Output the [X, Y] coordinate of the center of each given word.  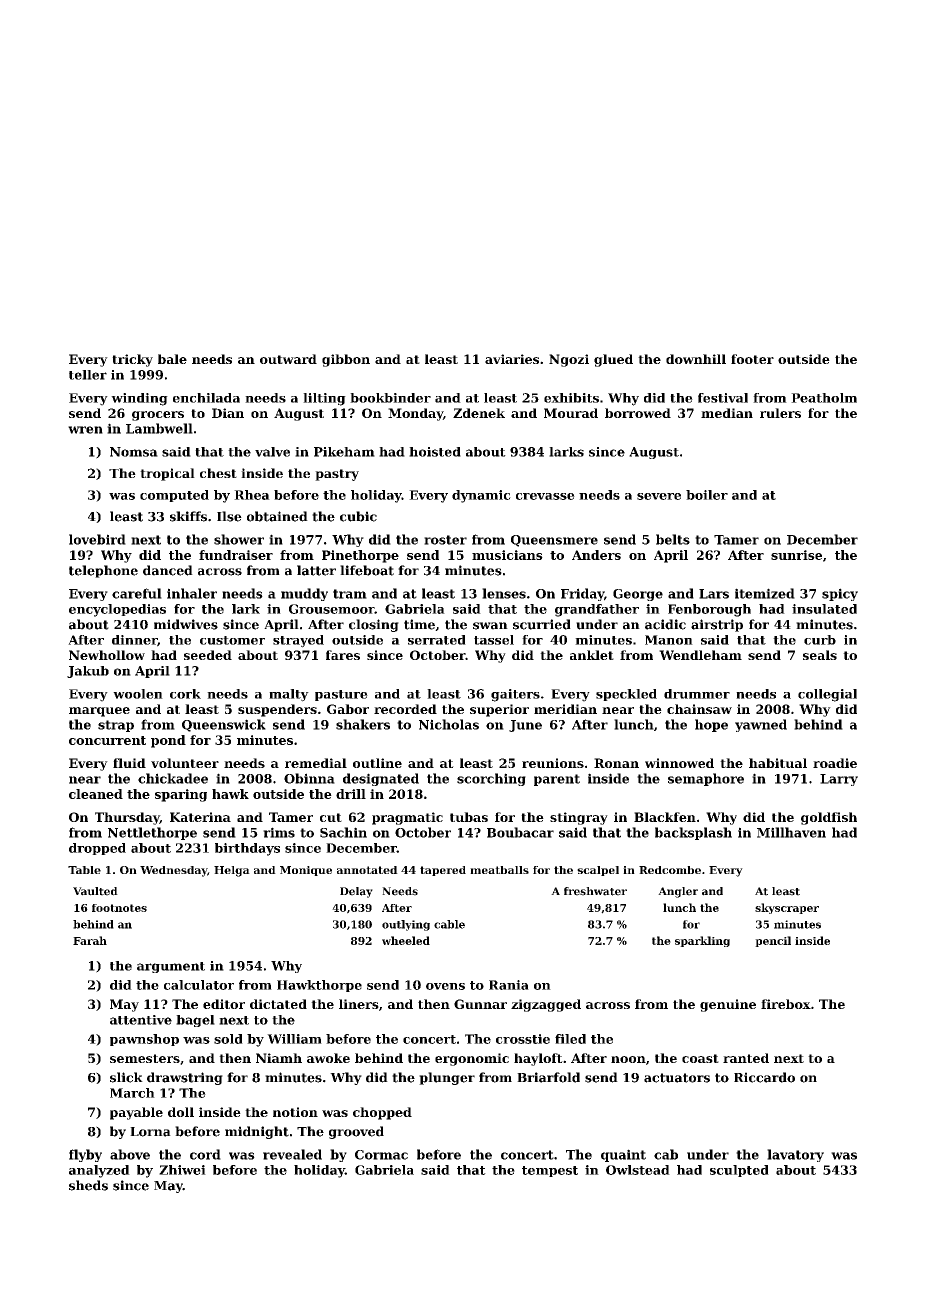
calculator [199, 985]
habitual [778, 763]
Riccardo [764, 1077]
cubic [358, 516]
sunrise [796, 555]
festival [723, 398]
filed [570, 1039]
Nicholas [449, 724]
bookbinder [390, 398]
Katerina [200, 817]
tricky [132, 360]
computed [174, 496]
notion [295, 1112]
